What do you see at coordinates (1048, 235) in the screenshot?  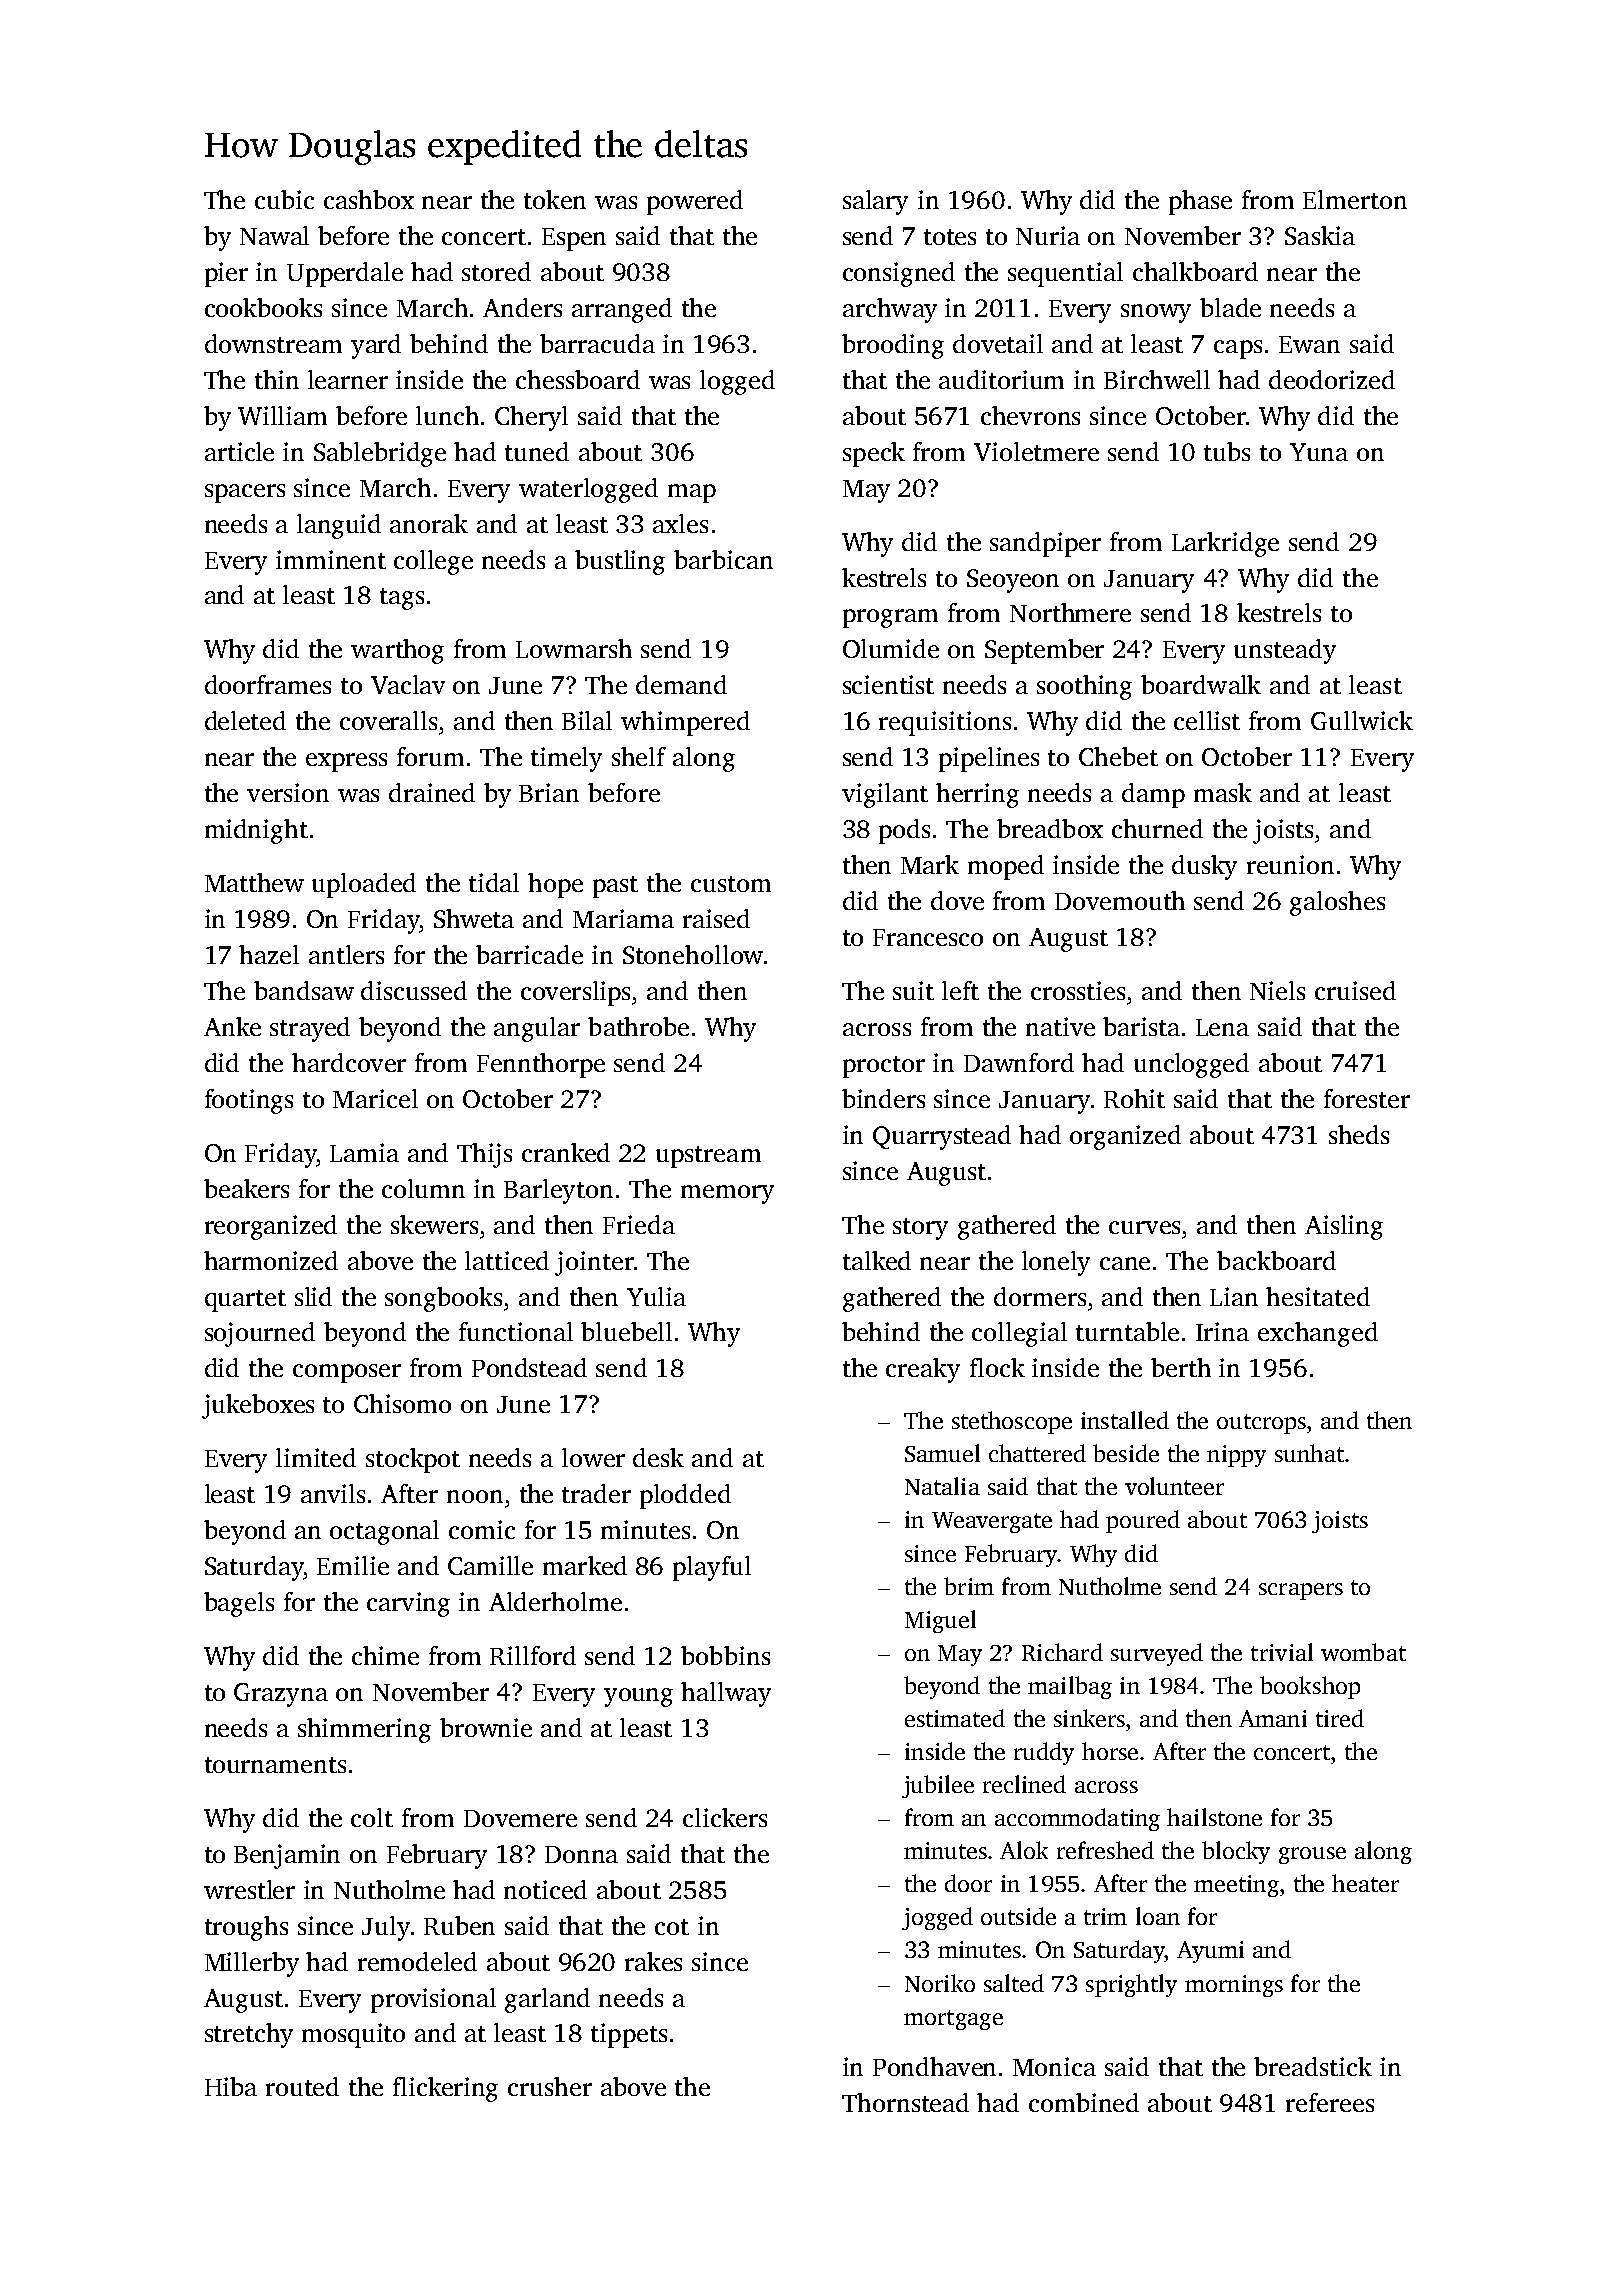 I see `Nuria` at bounding box center [1048, 235].
